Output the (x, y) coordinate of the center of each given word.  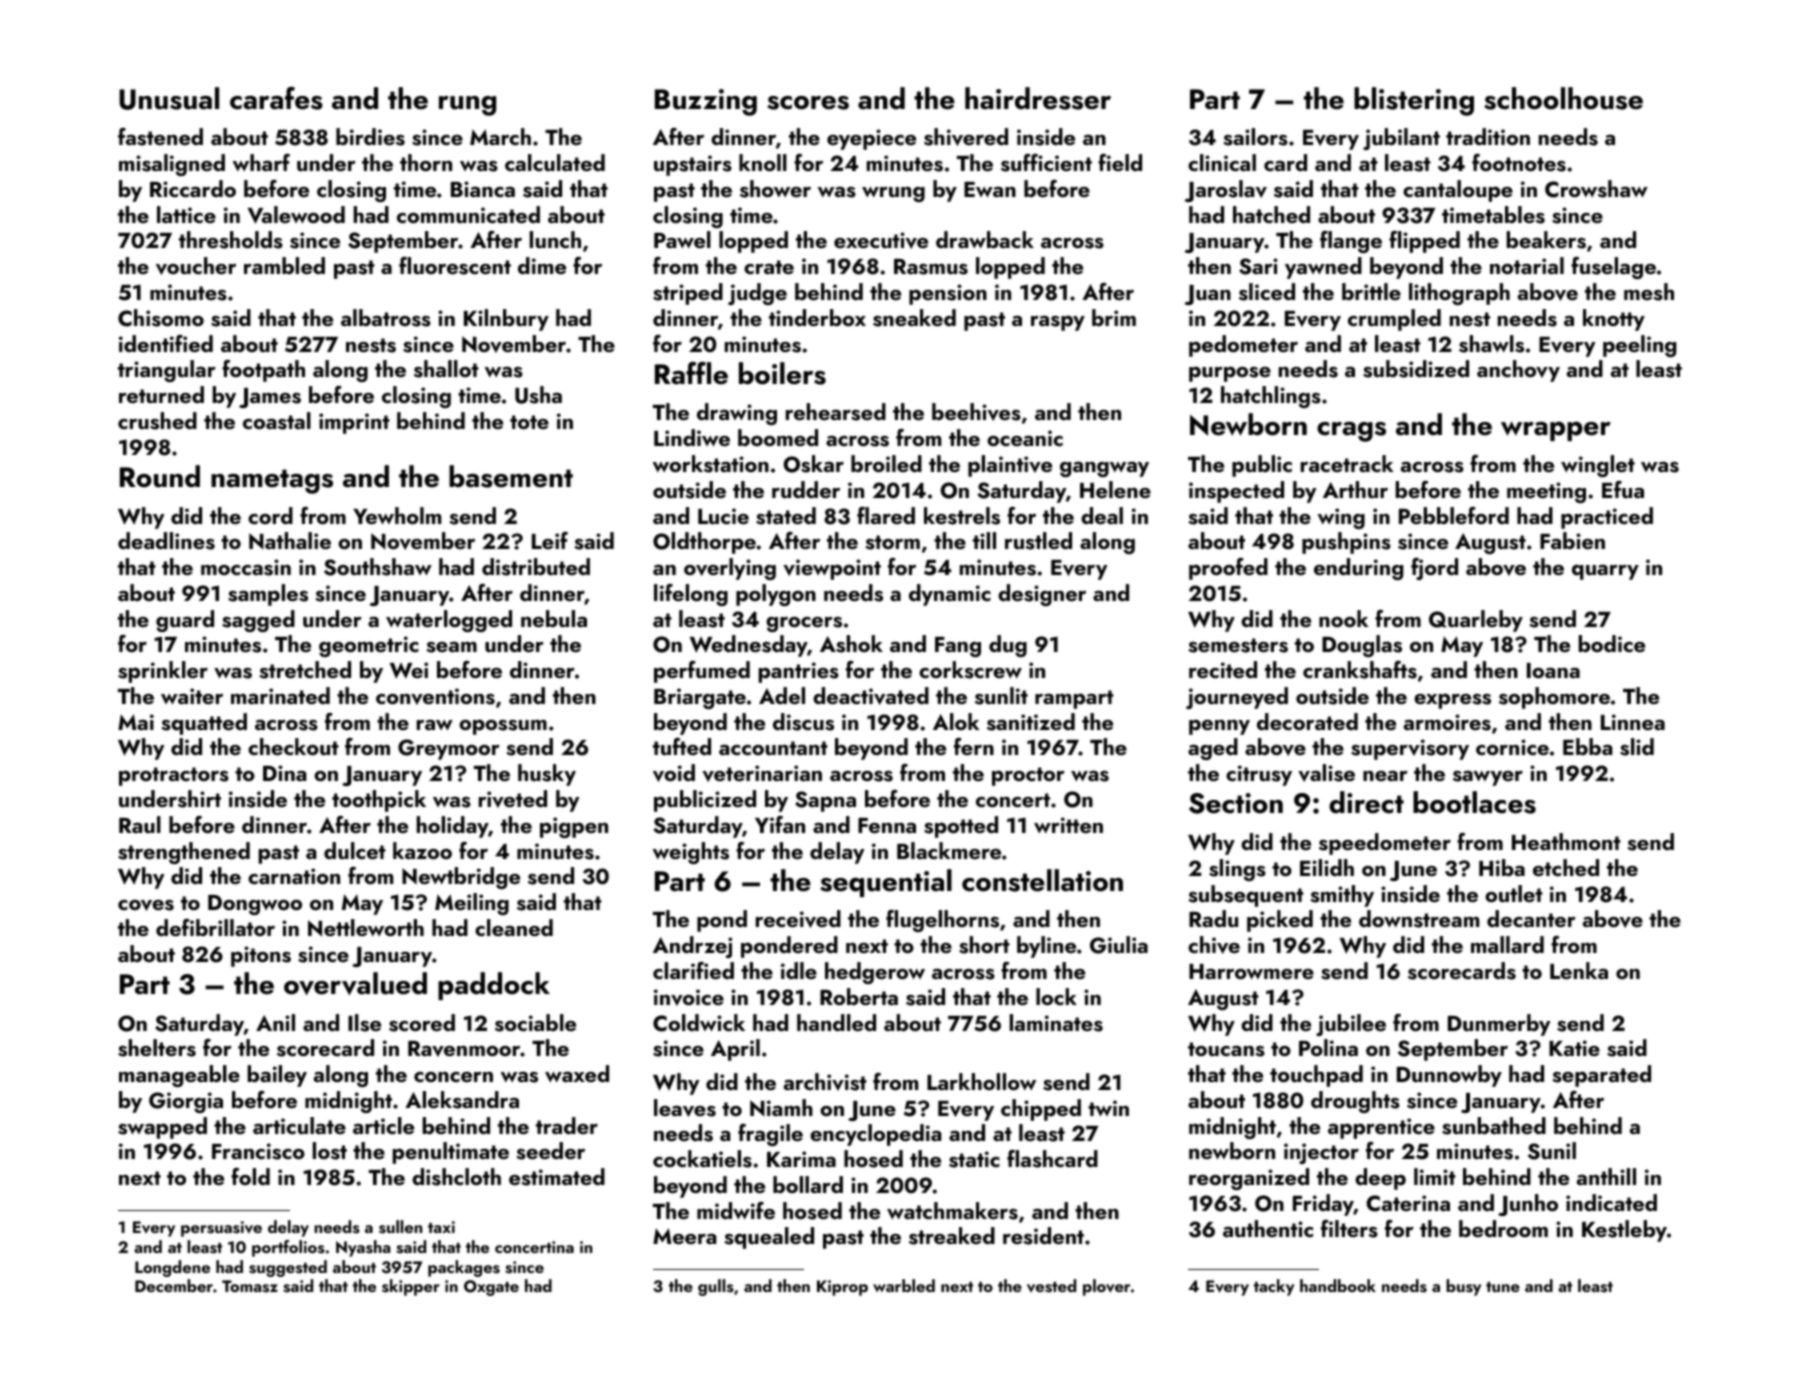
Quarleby (1476, 621)
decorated (1307, 721)
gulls (716, 1287)
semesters (1238, 645)
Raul (140, 824)
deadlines (166, 541)
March (500, 136)
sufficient (1046, 163)
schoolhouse (1563, 98)
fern (974, 746)
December (174, 1285)
